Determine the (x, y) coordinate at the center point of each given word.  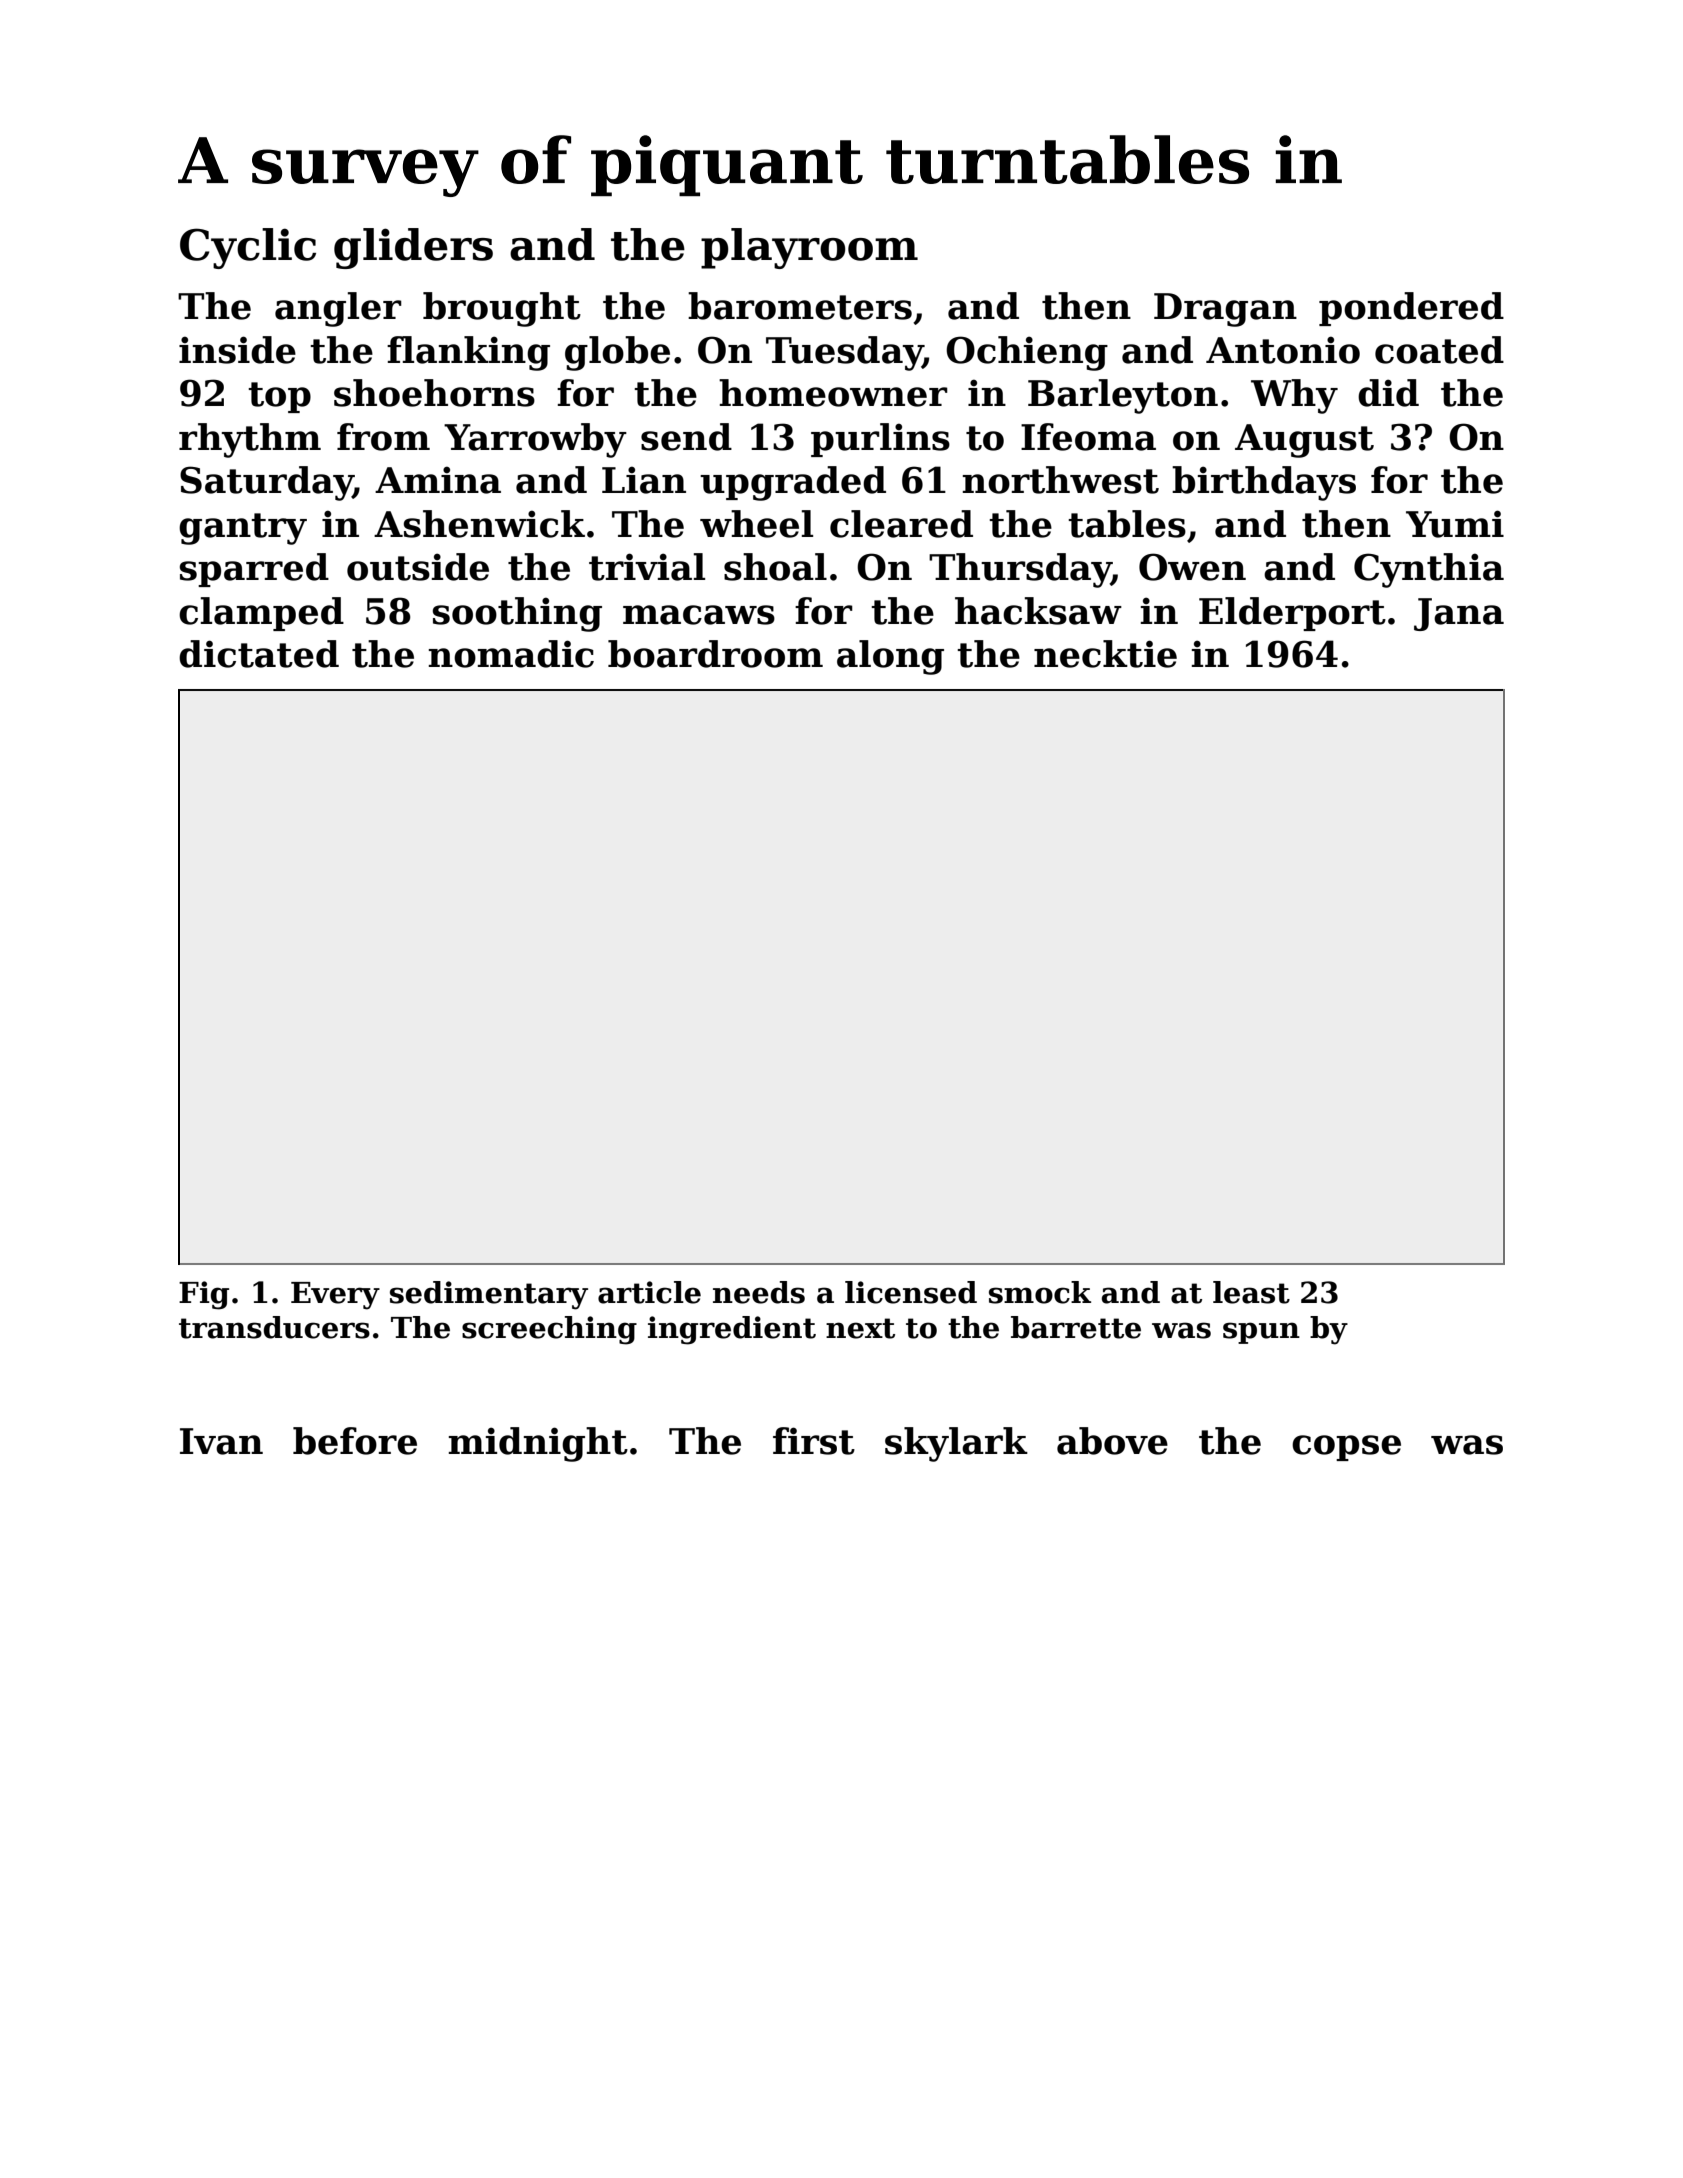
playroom (809, 248)
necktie (1105, 654)
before (355, 1441)
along (890, 657)
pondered (1411, 309)
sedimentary (489, 1295)
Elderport (1292, 614)
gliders (413, 248)
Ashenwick (479, 524)
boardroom (715, 654)
